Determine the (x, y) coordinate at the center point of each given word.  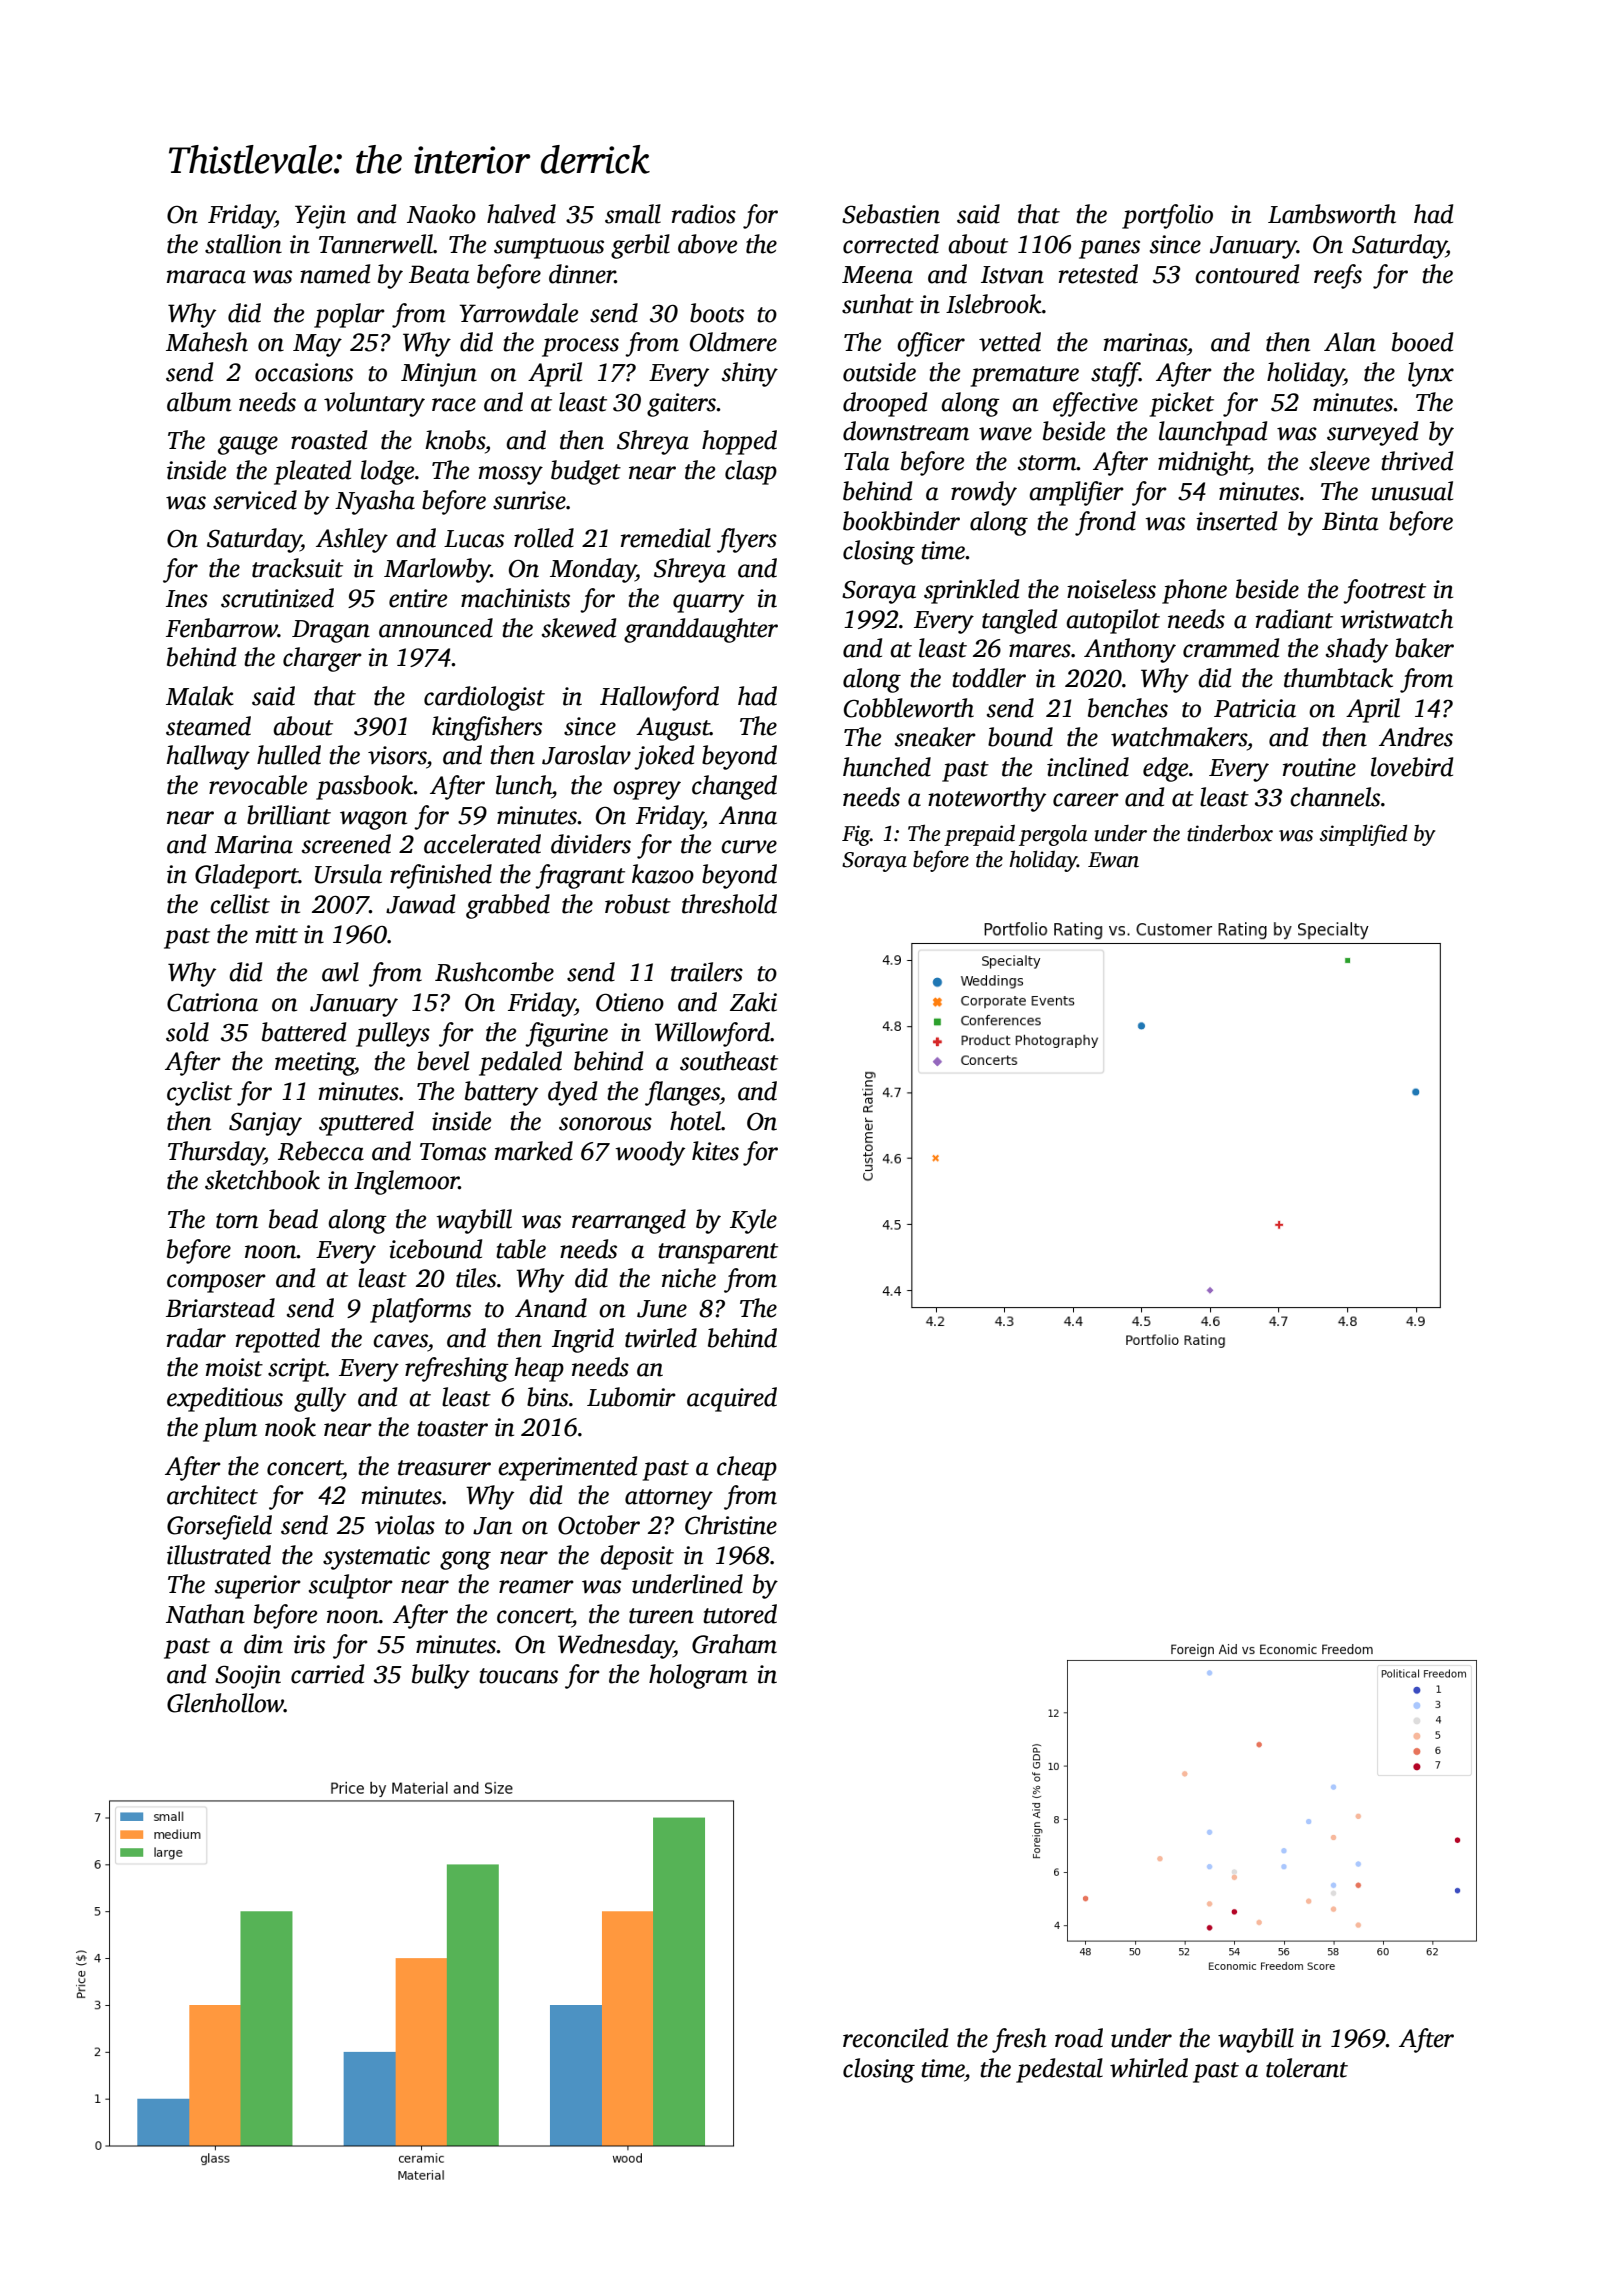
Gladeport (247, 876)
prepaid (979, 835)
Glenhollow (225, 1703)
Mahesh (207, 342)
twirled (661, 1338)
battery (501, 1093)
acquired (732, 1399)
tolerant (1307, 2068)
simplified (1363, 835)
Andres (1416, 737)
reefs (1338, 276)
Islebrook (994, 304)
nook (290, 1427)
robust (638, 904)
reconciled (895, 2038)
